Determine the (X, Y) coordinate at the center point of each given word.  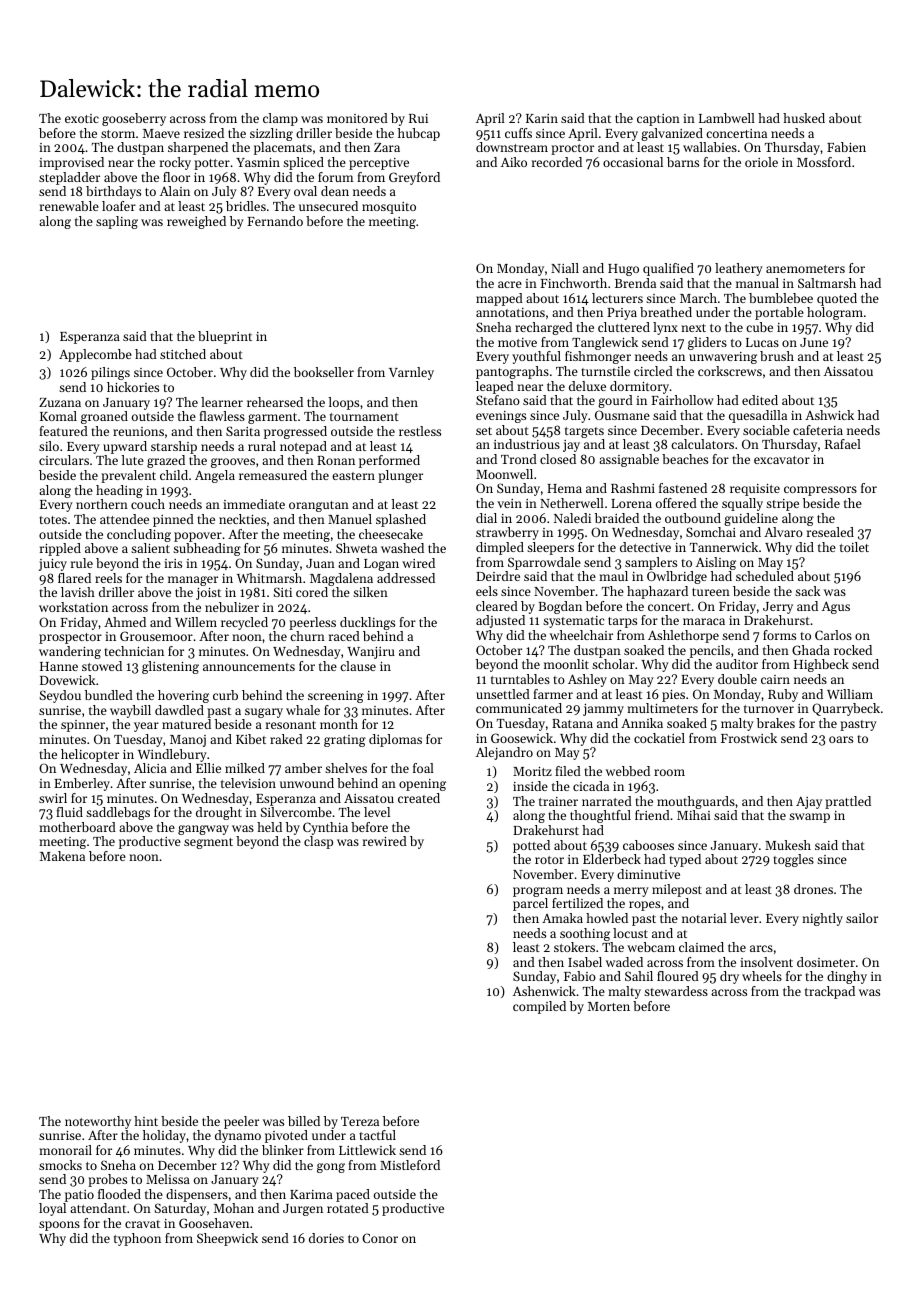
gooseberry (134, 119)
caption (658, 120)
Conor (380, 1238)
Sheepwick (227, 1239)
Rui (418, 118)
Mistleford (410, 1165)
